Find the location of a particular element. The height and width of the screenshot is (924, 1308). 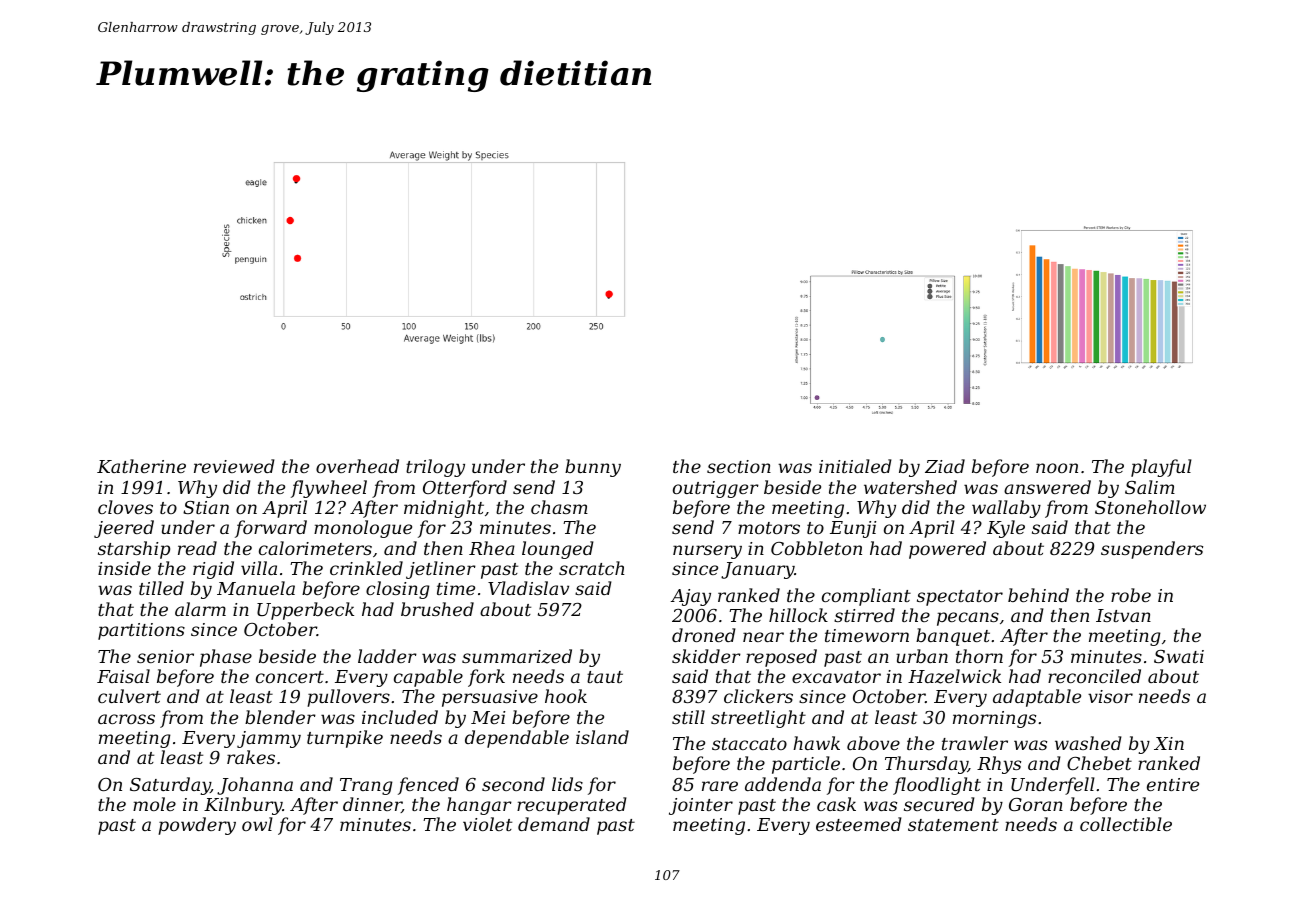

Hazelwick is located at coordinates (954, 676).
